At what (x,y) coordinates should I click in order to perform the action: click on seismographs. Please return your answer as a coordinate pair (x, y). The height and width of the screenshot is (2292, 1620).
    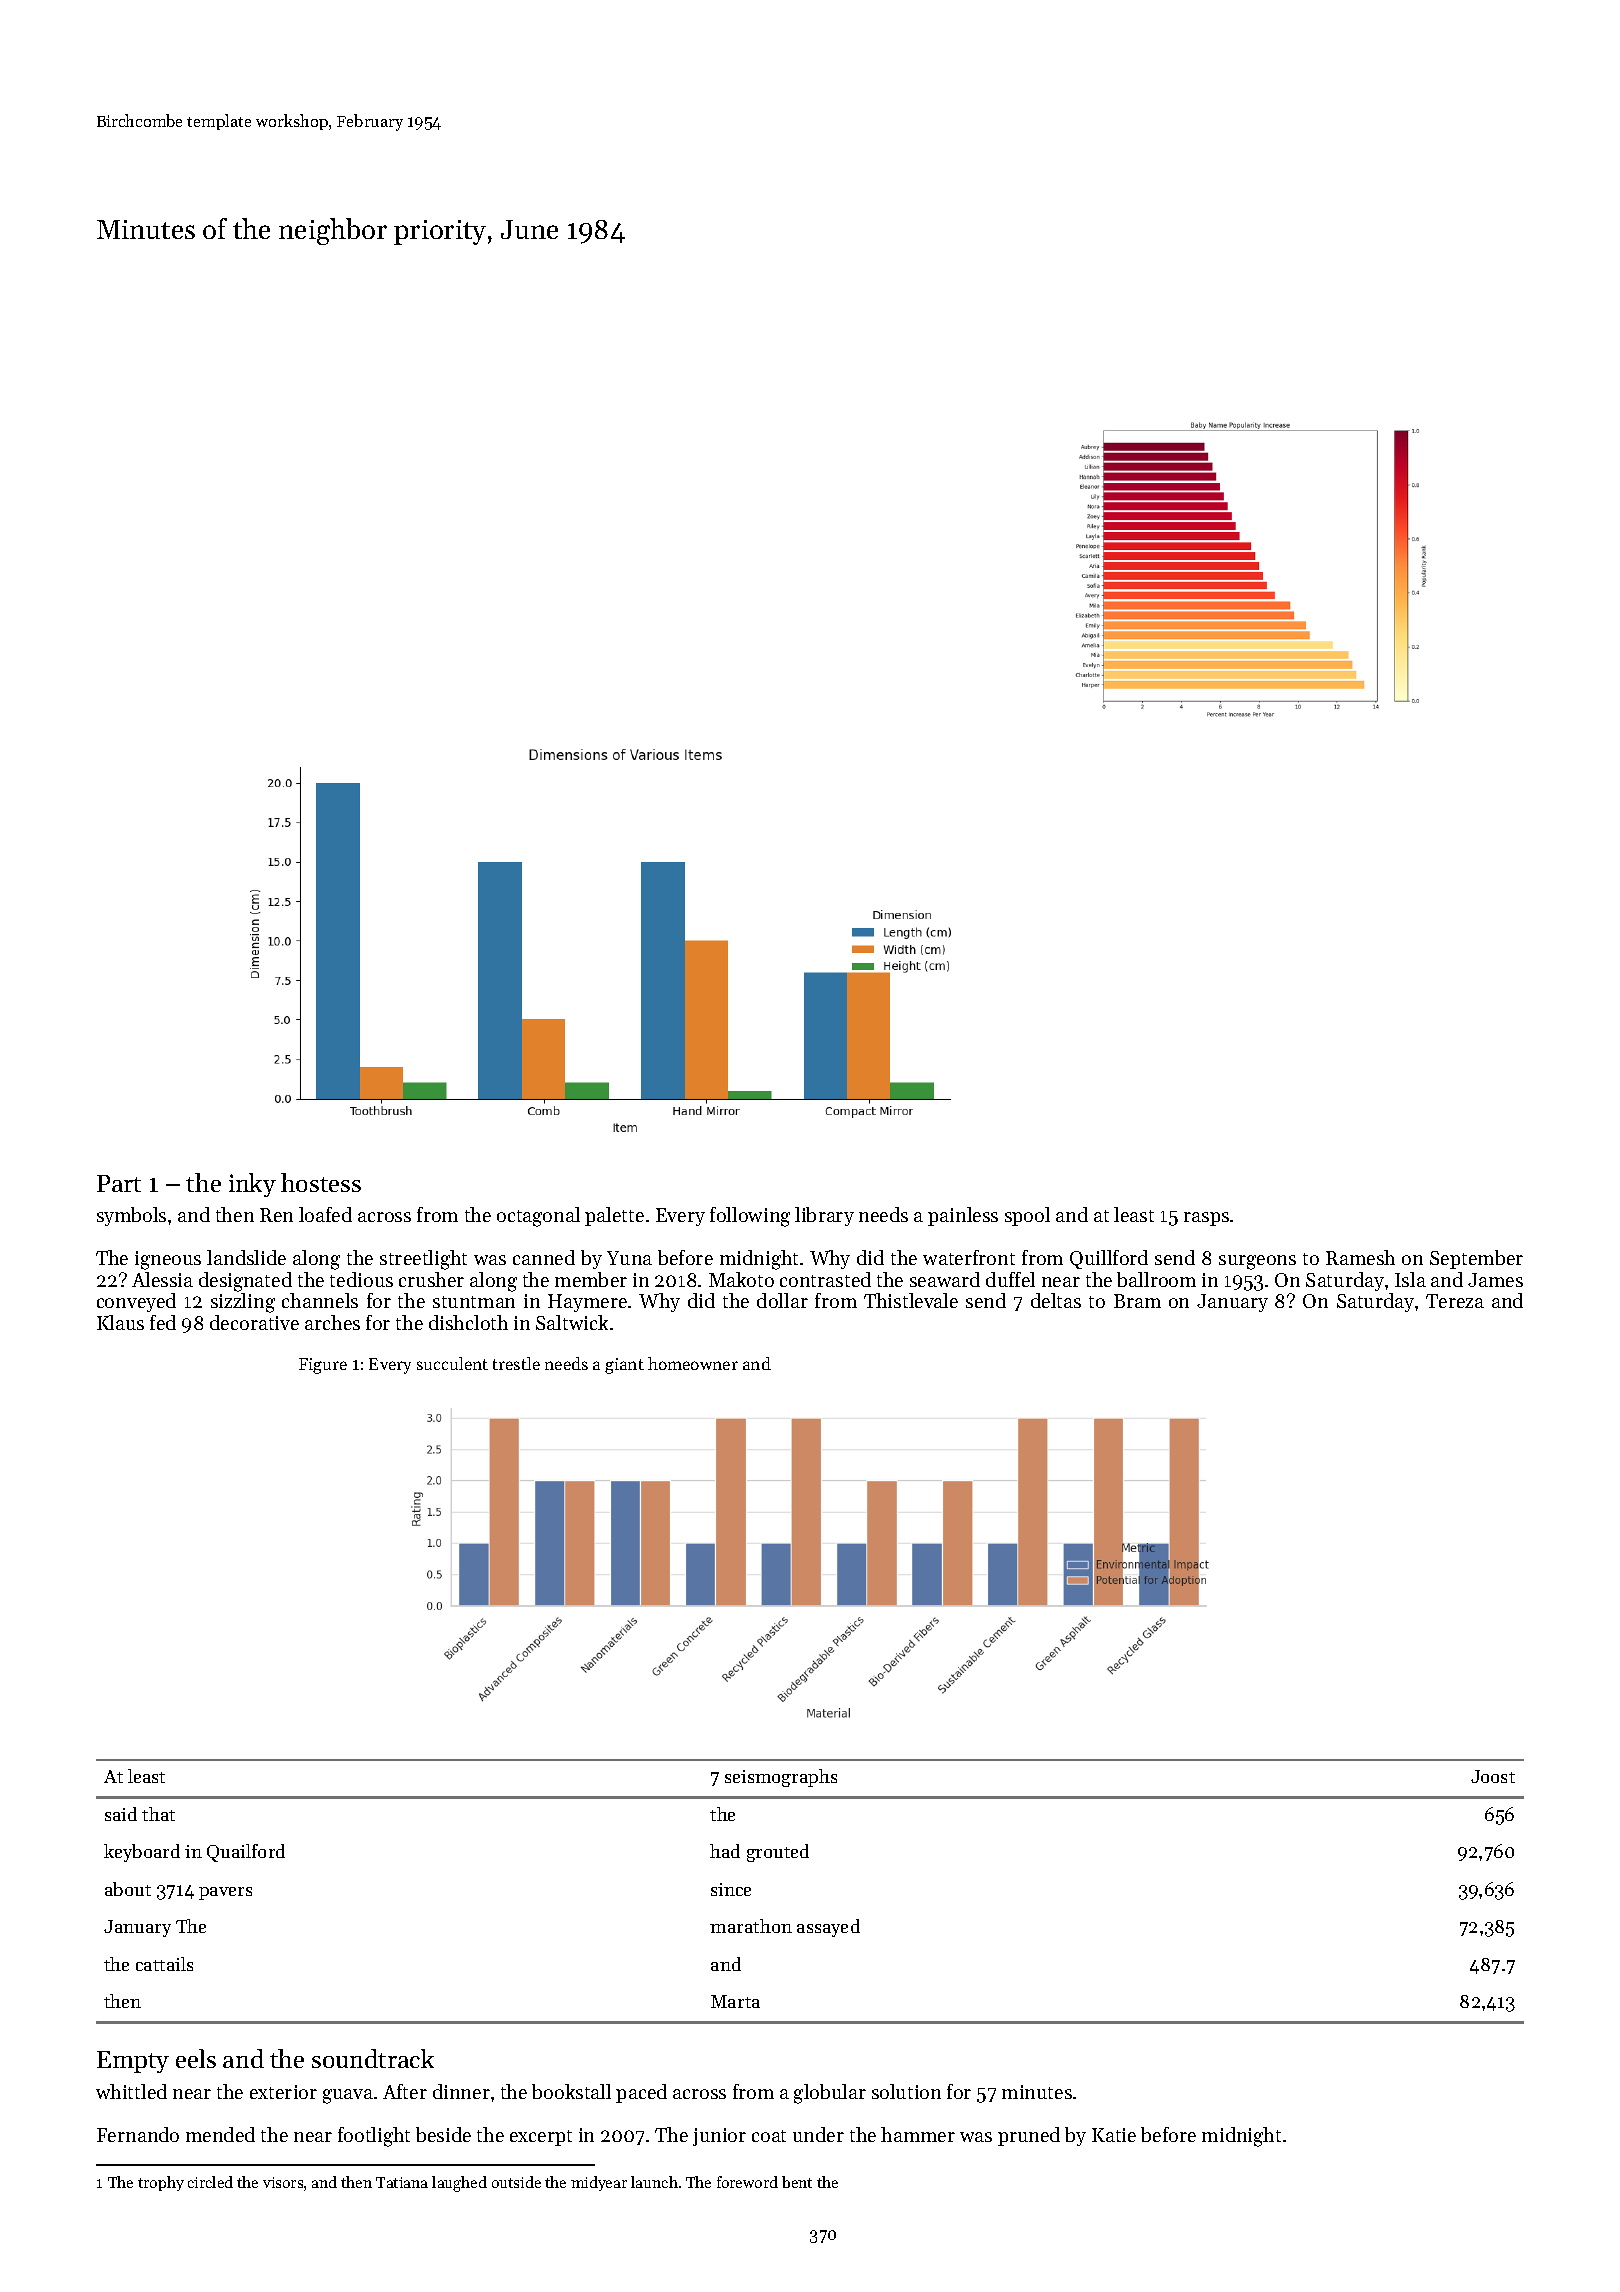
    Looking at the image, I should click on (781, 1778).
